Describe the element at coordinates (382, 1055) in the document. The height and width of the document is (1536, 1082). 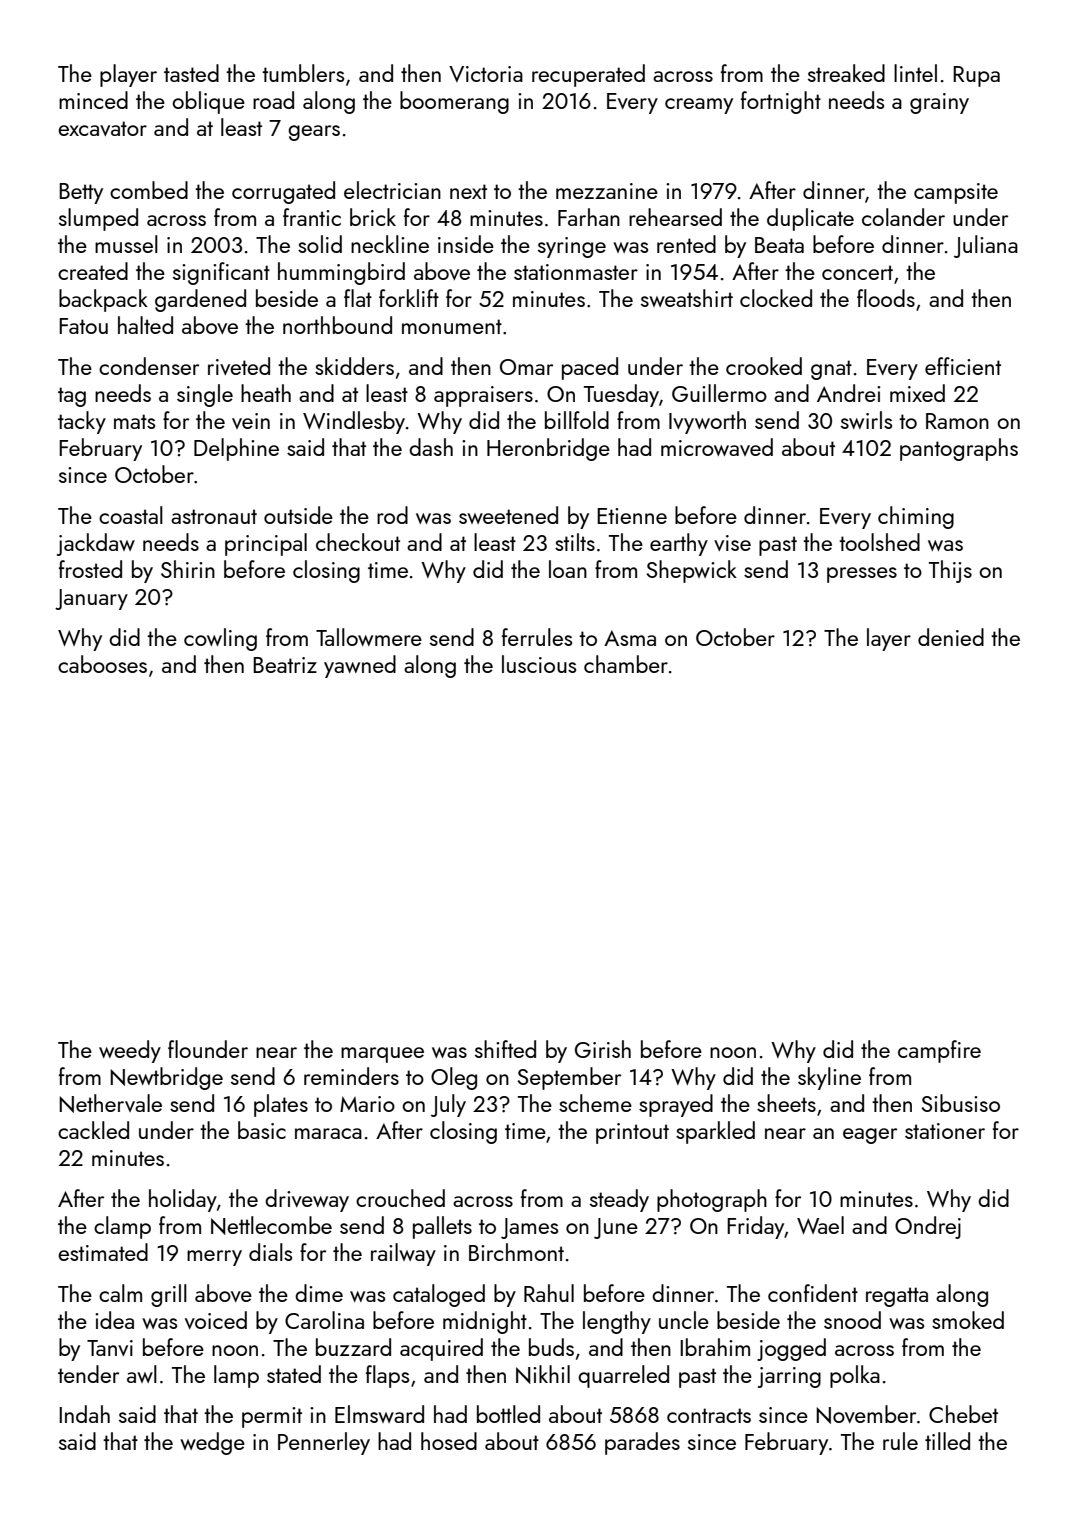
I see `marquee` at that location.
